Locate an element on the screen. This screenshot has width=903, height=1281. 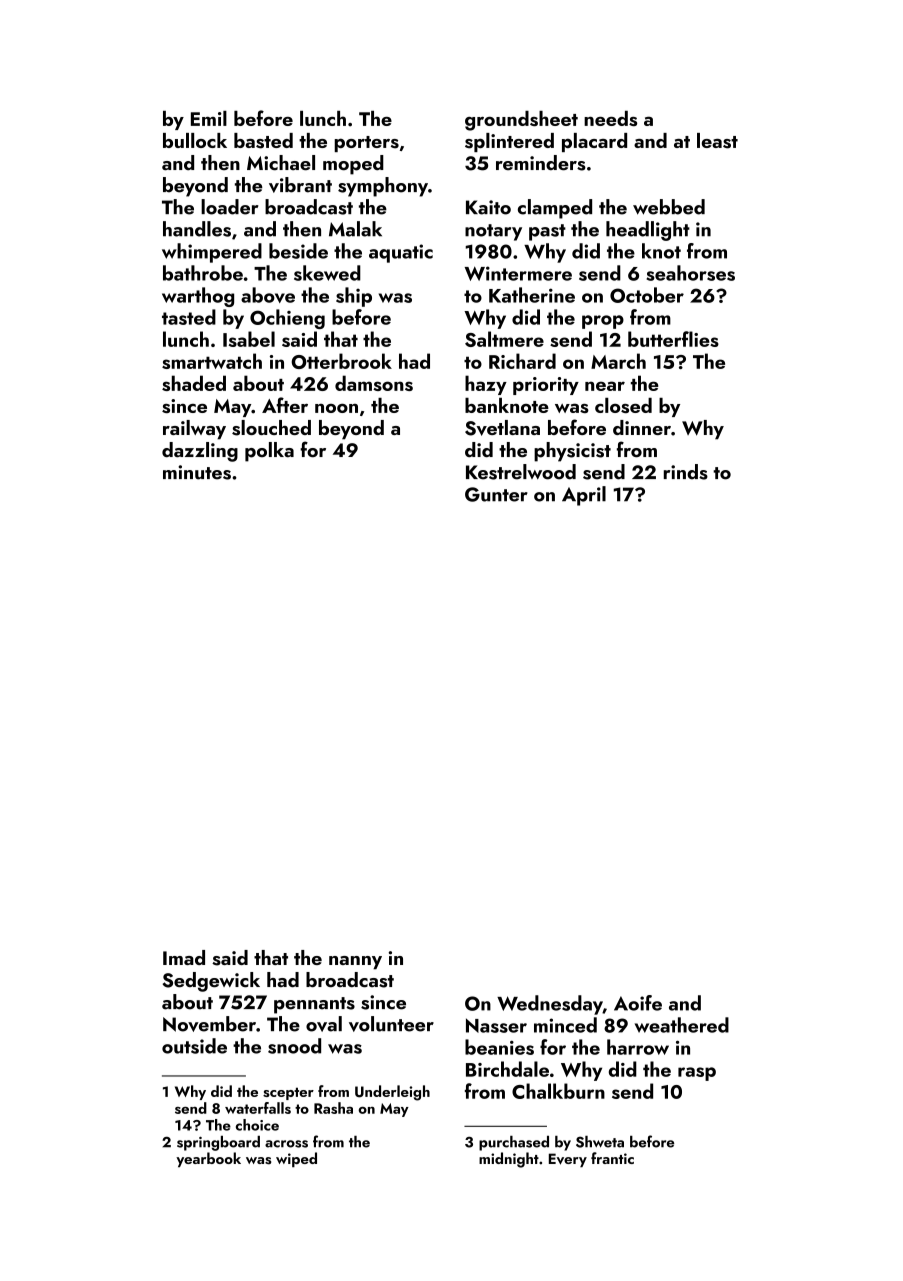
Gunter is located at coordinates (496, 494).
